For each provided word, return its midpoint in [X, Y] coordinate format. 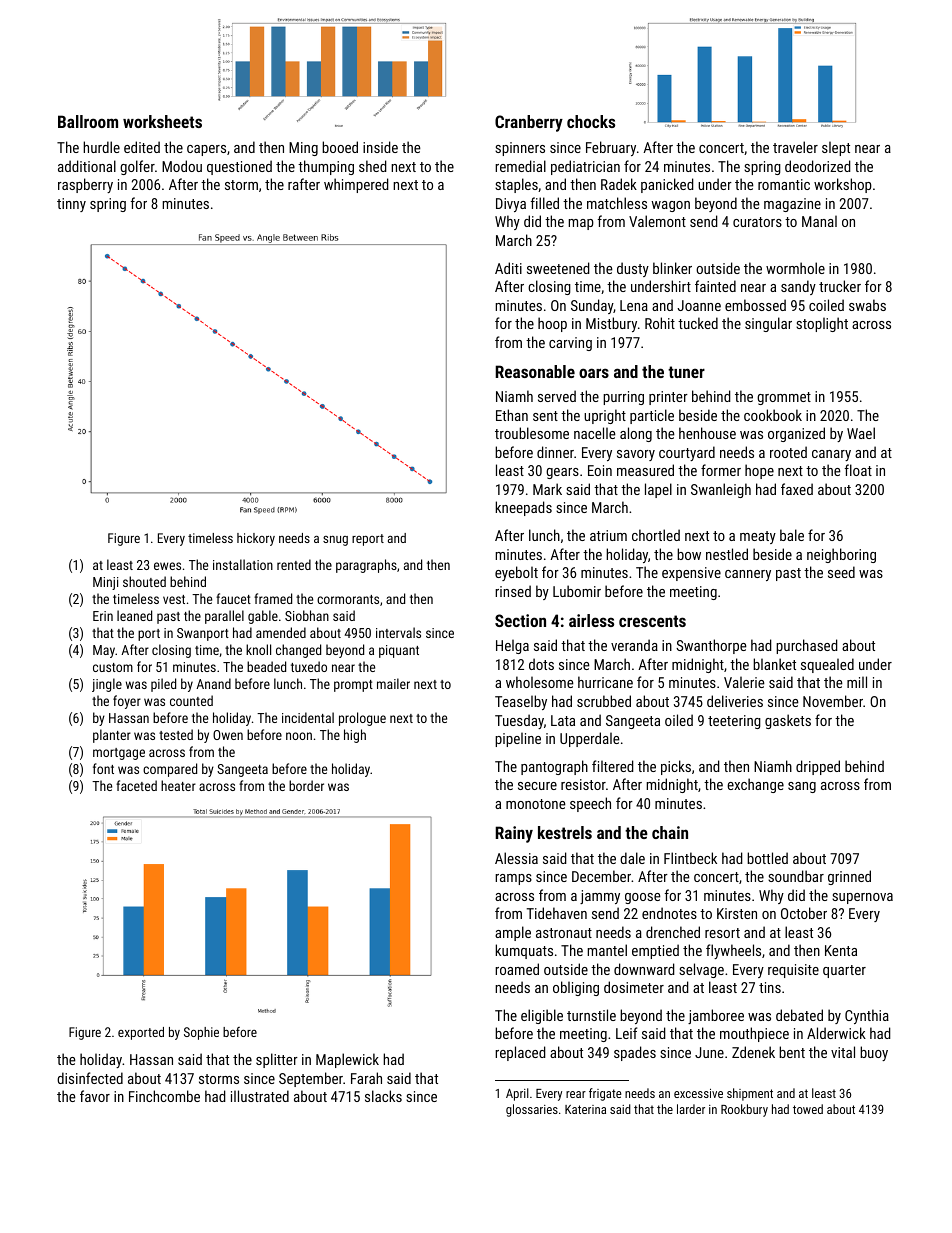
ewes [167, 566]
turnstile [591, 1015]
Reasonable [535, 371]
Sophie [201, 1033]
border [306, 785]
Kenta [841, 950]
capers [206, 150]
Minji [105, 583]
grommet [784, 398]
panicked [667, 185]
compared [170, 770]
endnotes [669, 913]
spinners [520, 149]
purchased [807, 646]
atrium [608, 535]
